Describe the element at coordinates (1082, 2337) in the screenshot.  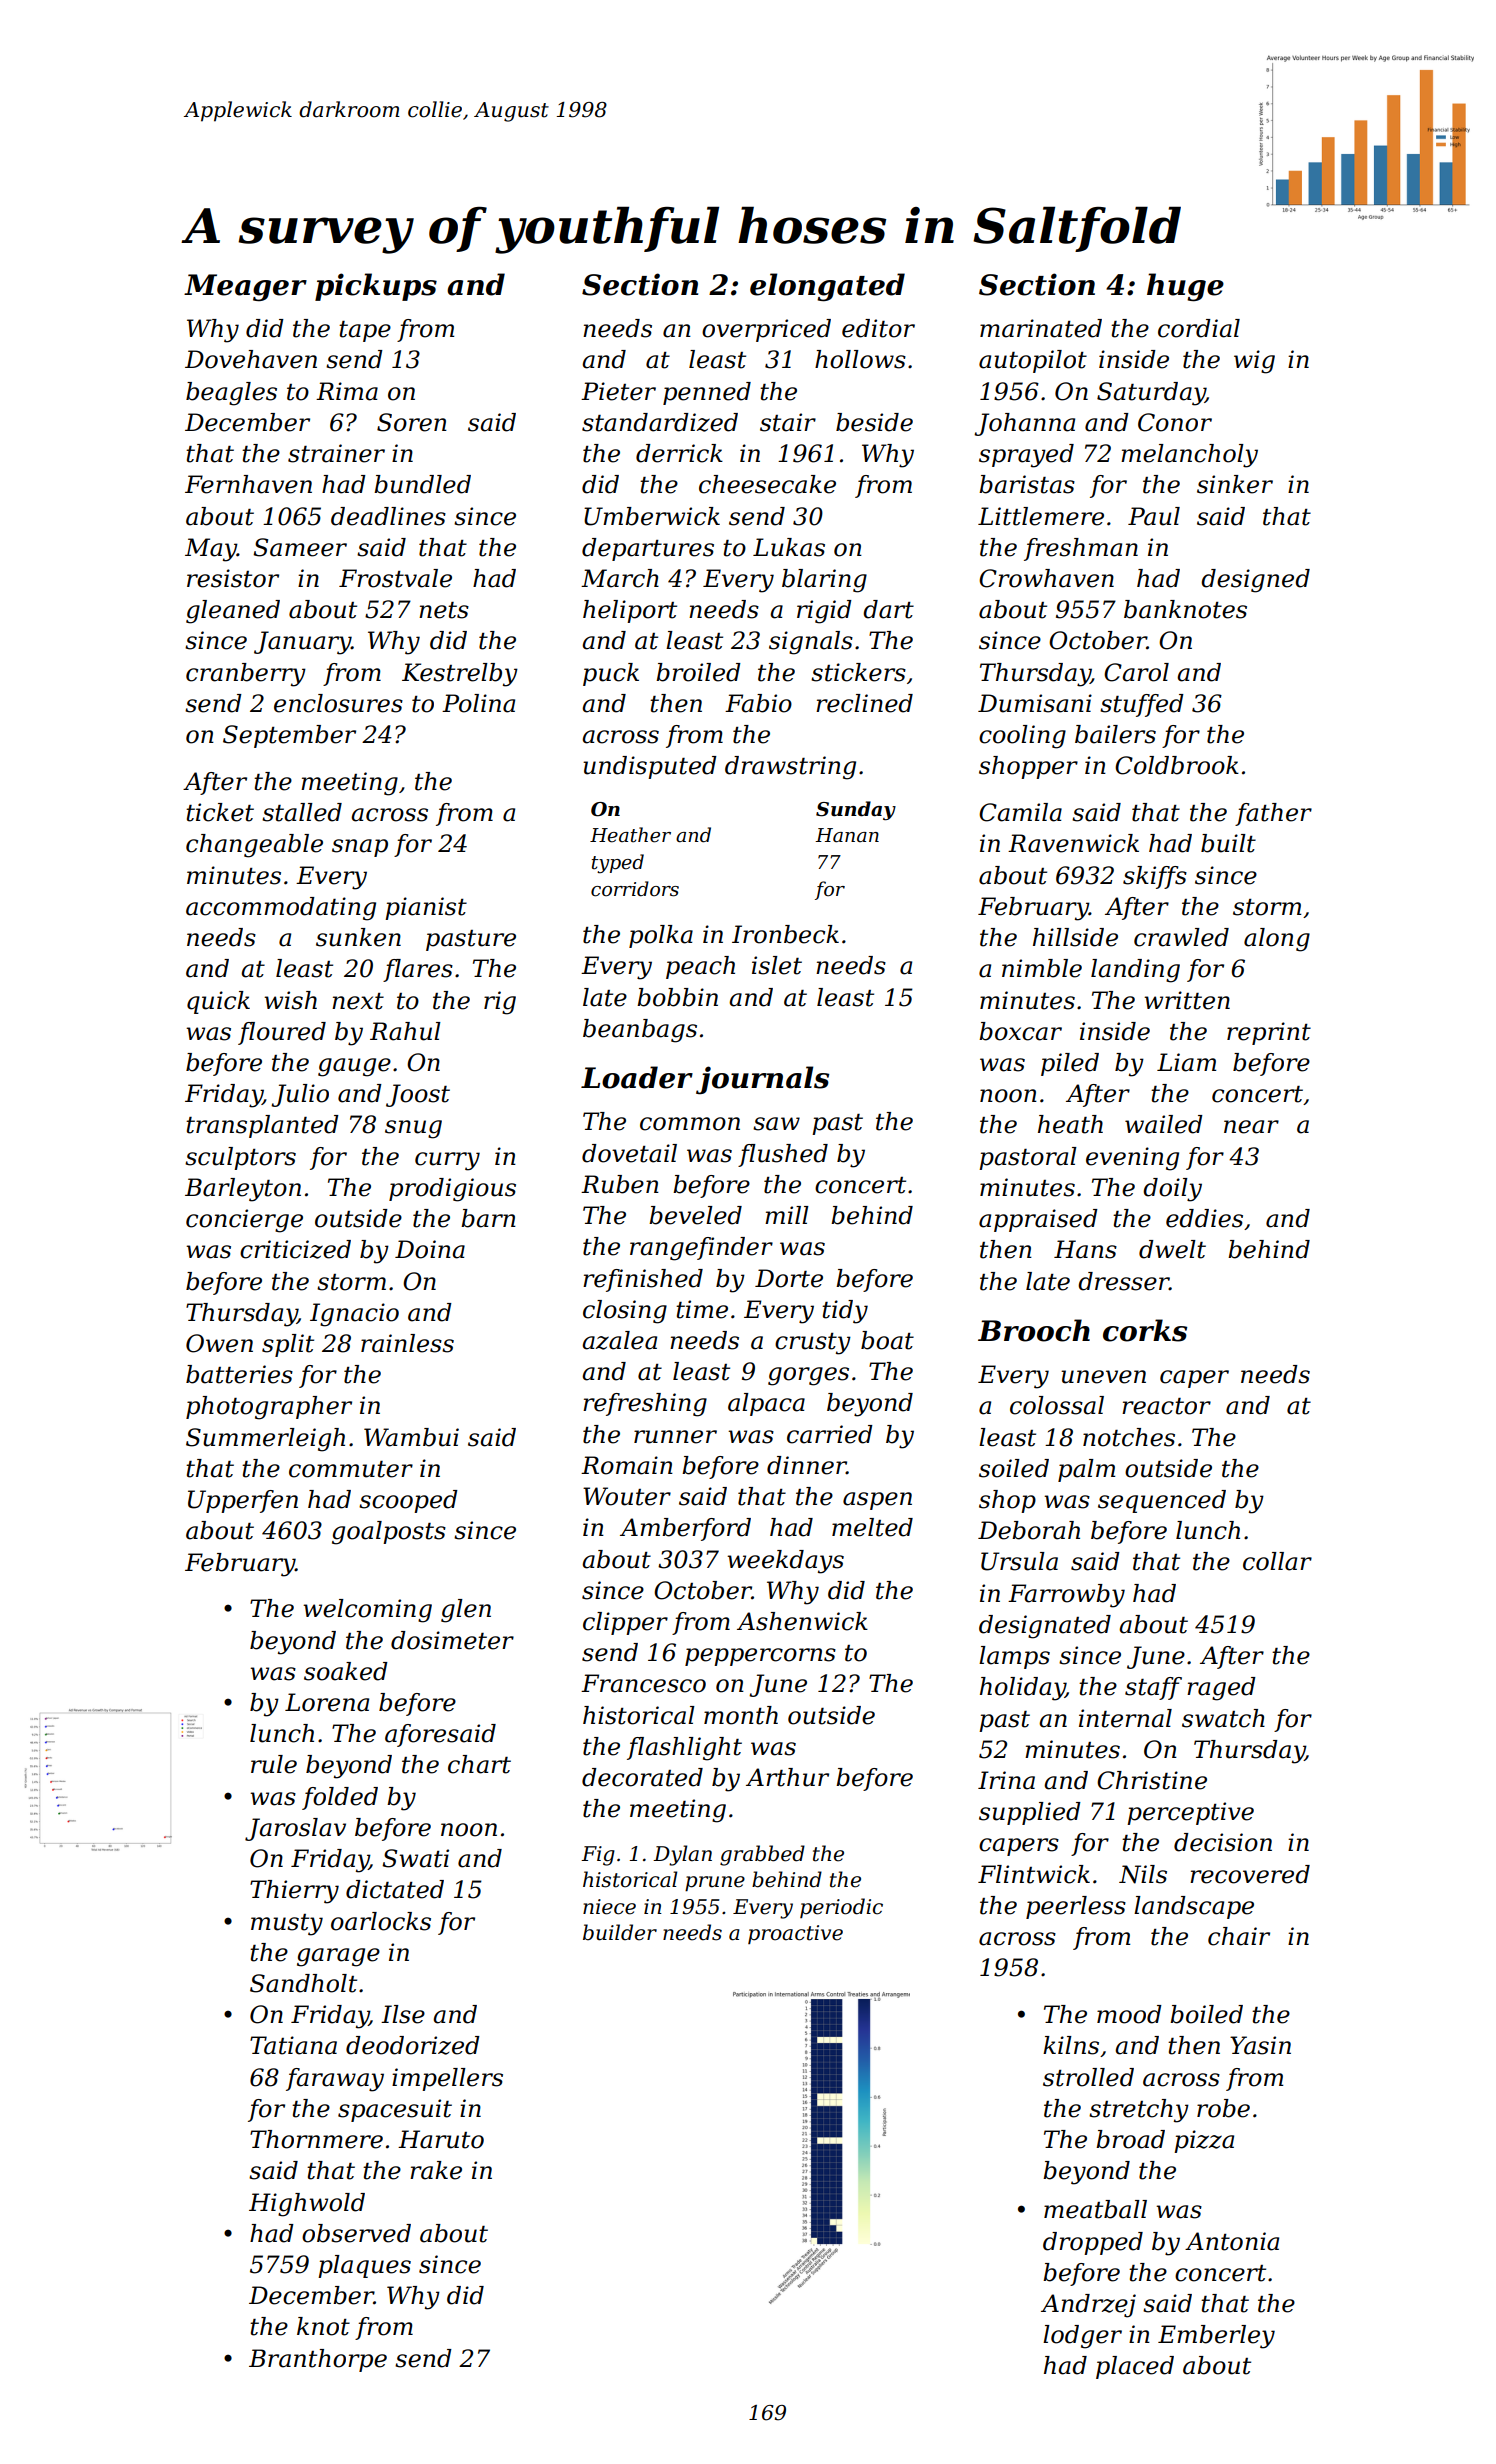
I see `lodger` at that location.
